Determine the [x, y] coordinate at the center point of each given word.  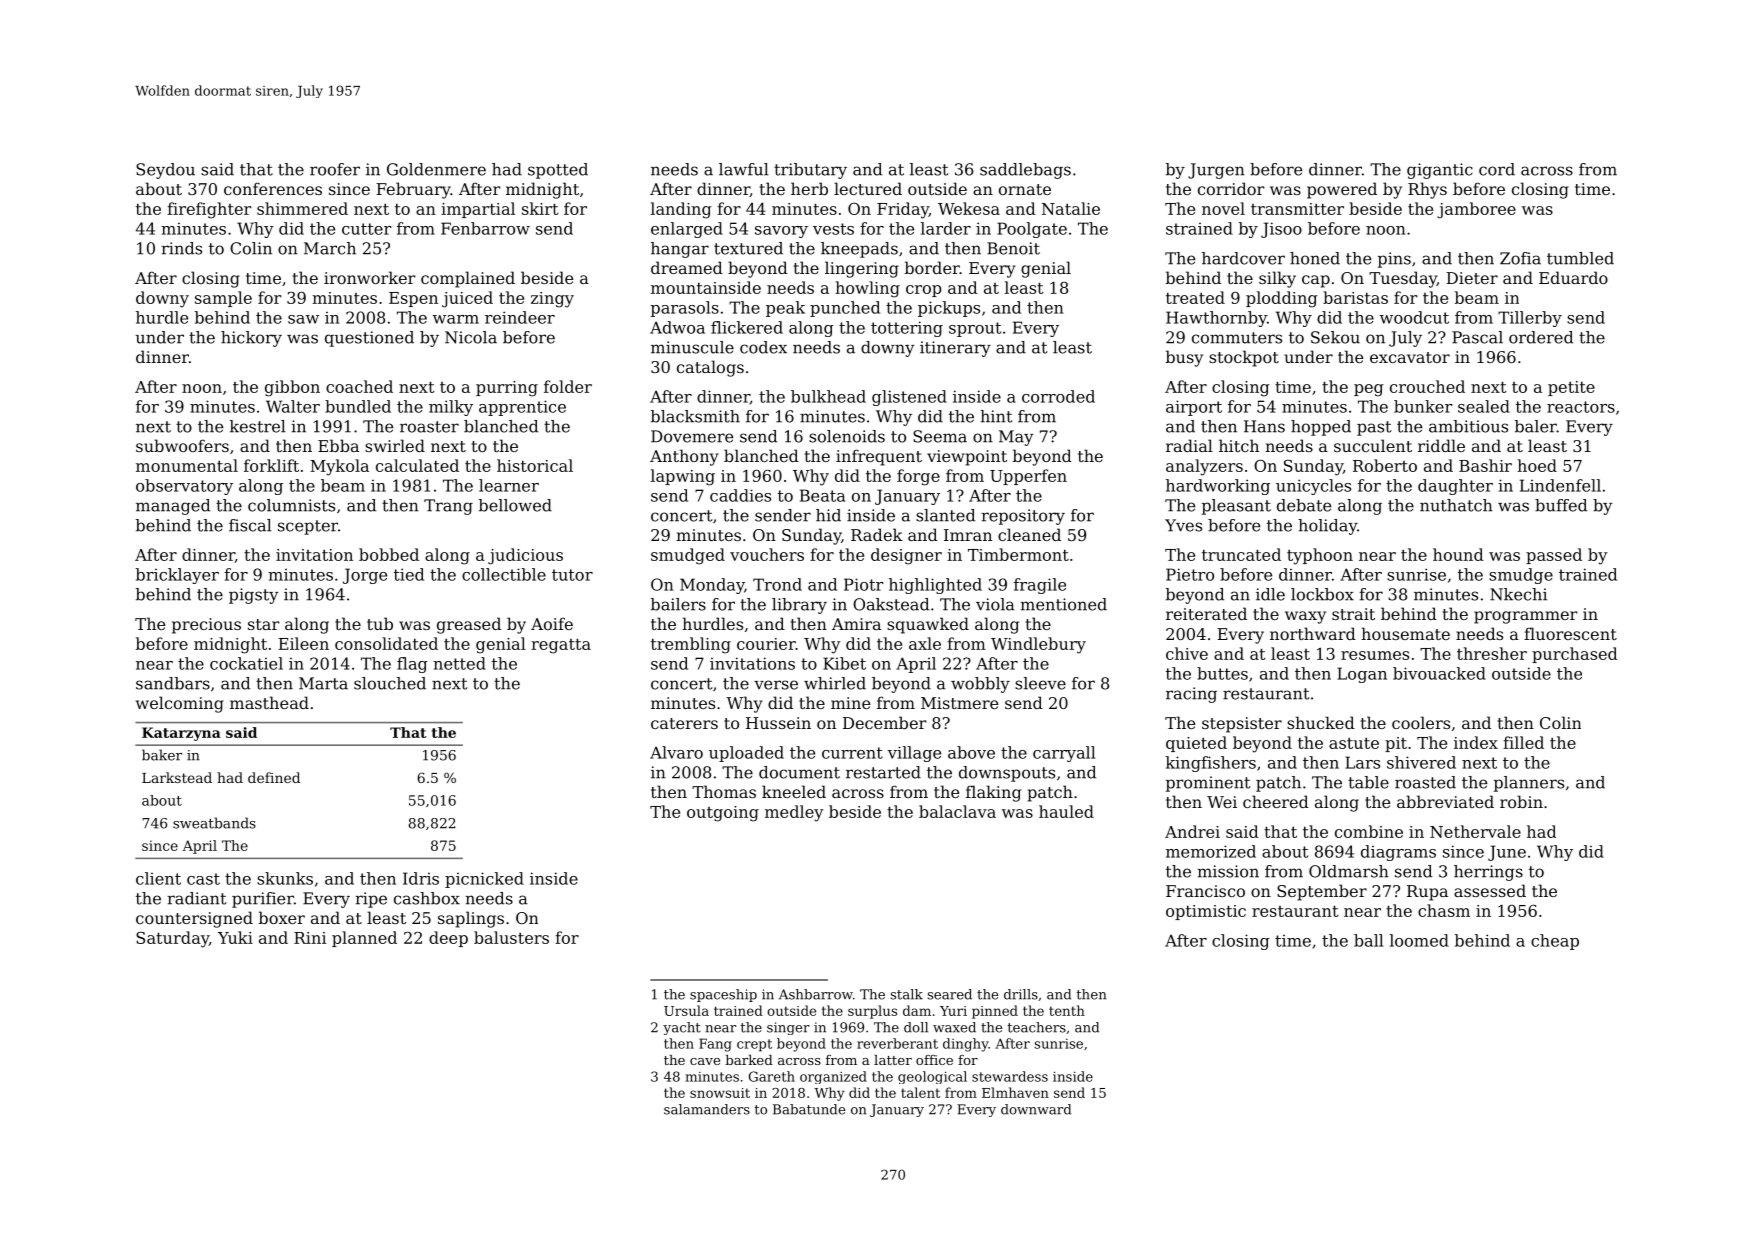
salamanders [707, 1109]
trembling [691, 645]
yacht [682, 1028]
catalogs [710, 368]
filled [1523, 742]
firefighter [209, 210]
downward [1036, 1109]
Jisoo [1281, 230]
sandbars [173, 683]
